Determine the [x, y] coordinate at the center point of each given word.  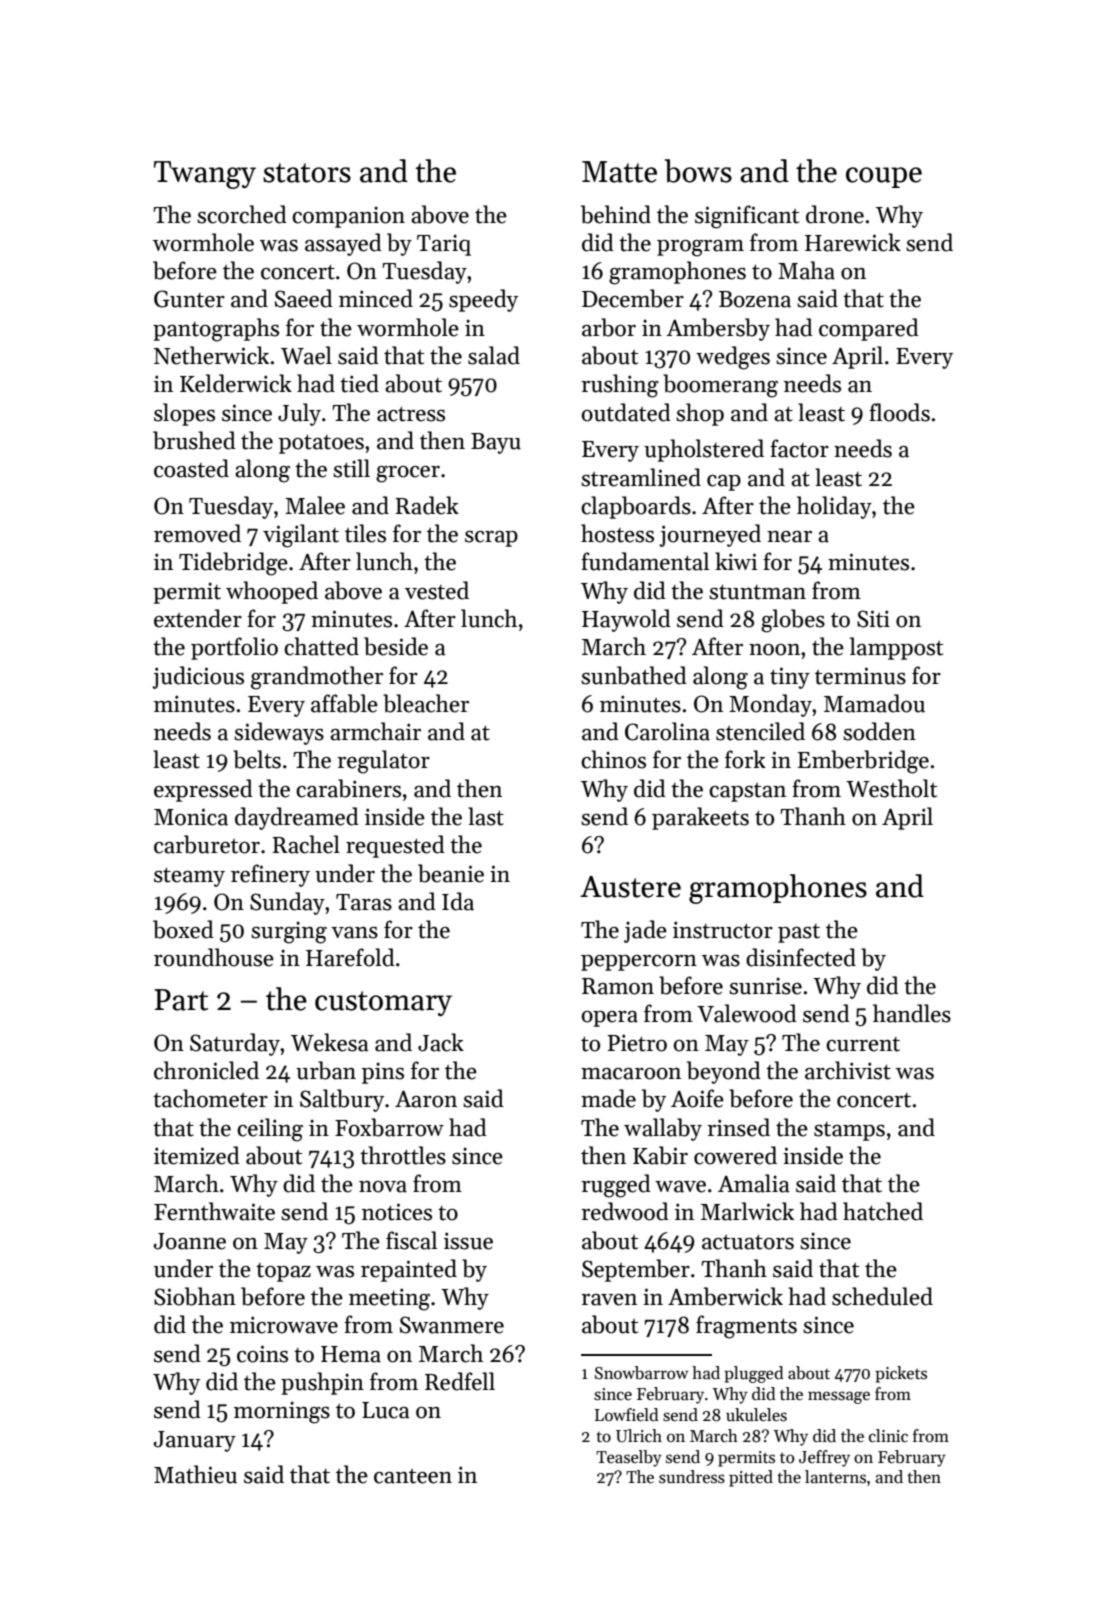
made [608, 1098]
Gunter [189, 299]
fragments [746, 1327]
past [799, 933]
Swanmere [452, 1325]
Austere [630, 887]
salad [494, 355]
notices [397, 1212]
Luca [386, 1410]
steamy [189, 877]
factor [799, 448]
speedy [483, 300]
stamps [849, 1131]
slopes [184, 414]
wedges [733, 358]
